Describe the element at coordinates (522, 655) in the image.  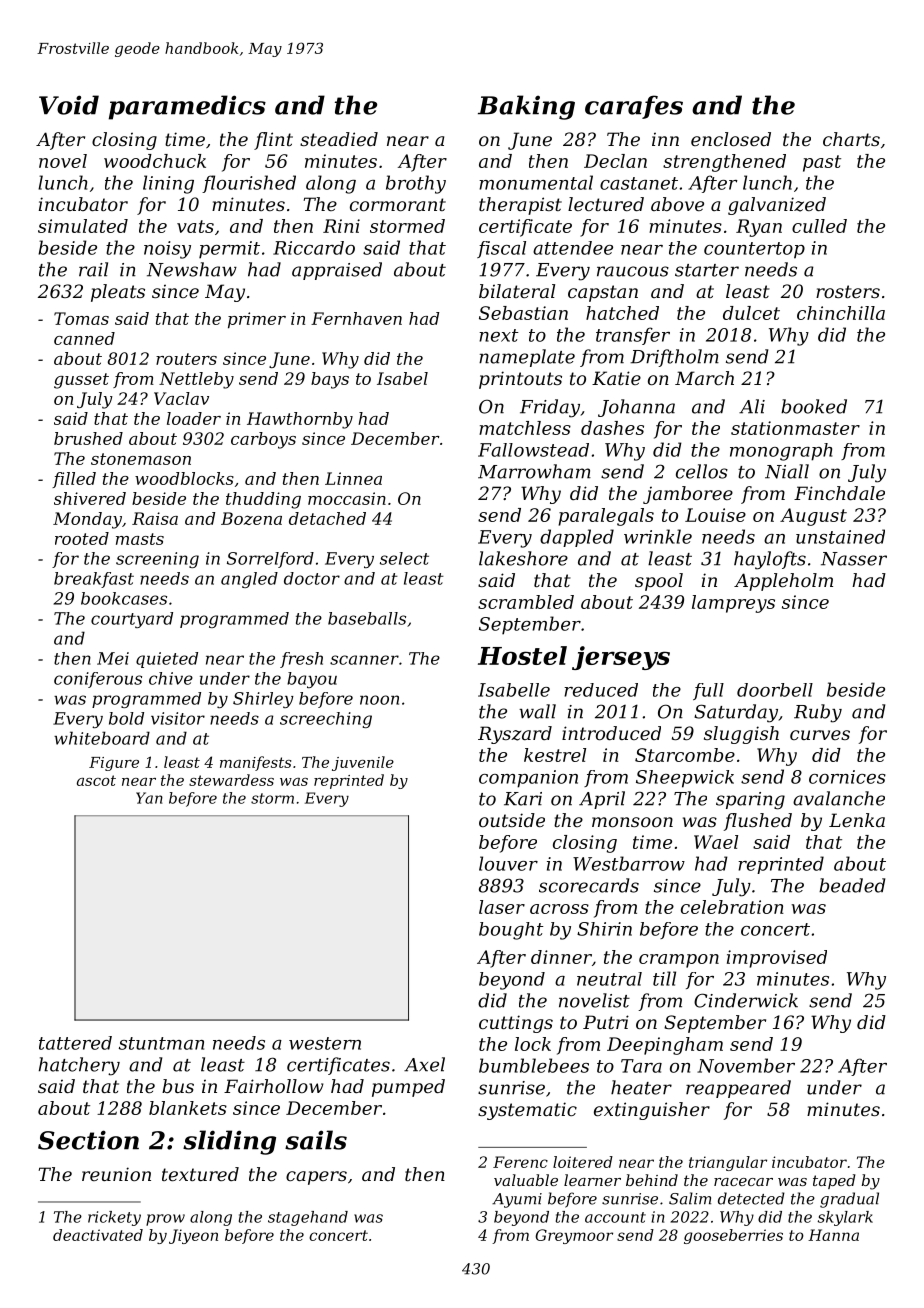
I see `Hostel` at that location.
